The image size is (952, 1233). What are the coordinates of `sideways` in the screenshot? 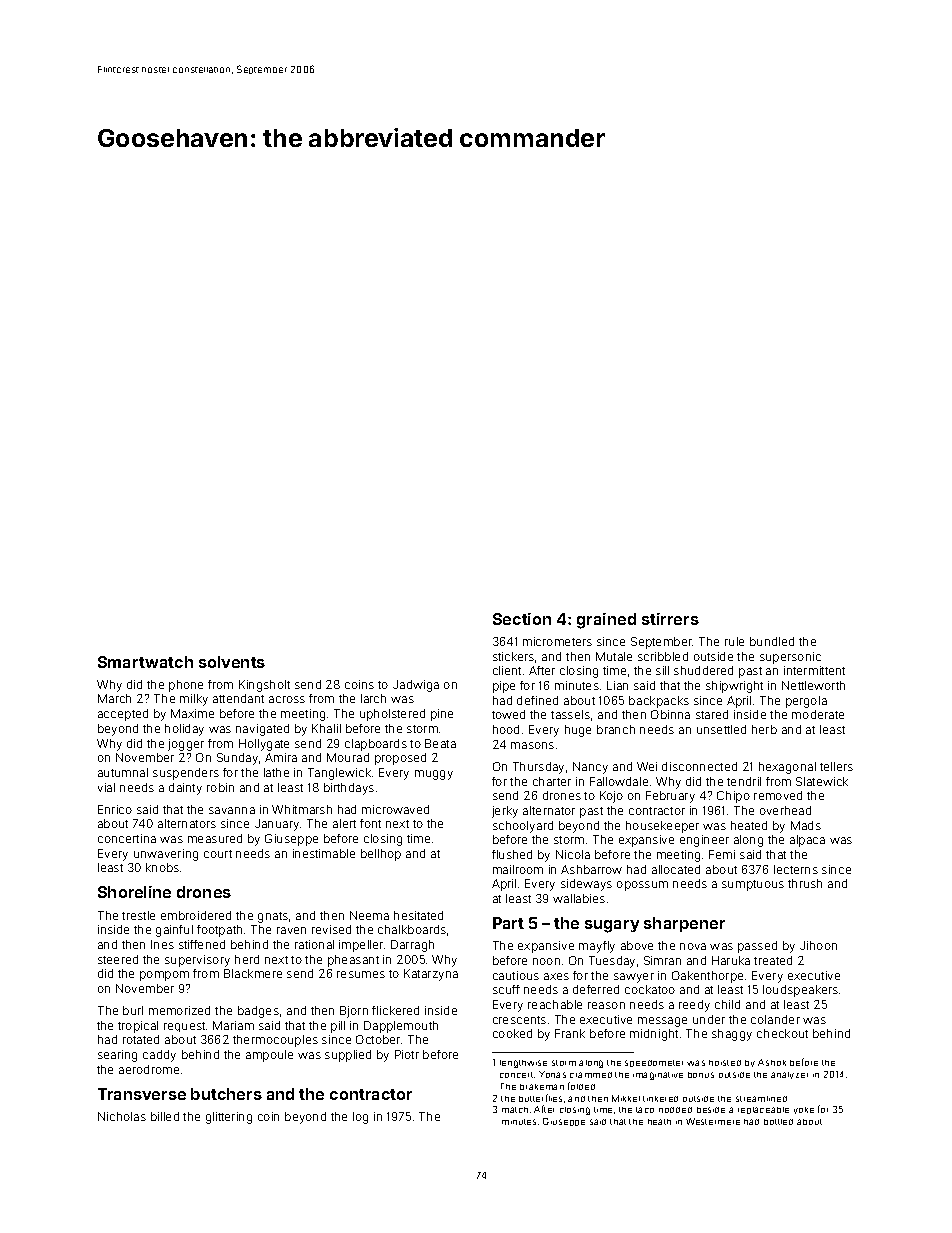 It's located at (586, 885).
